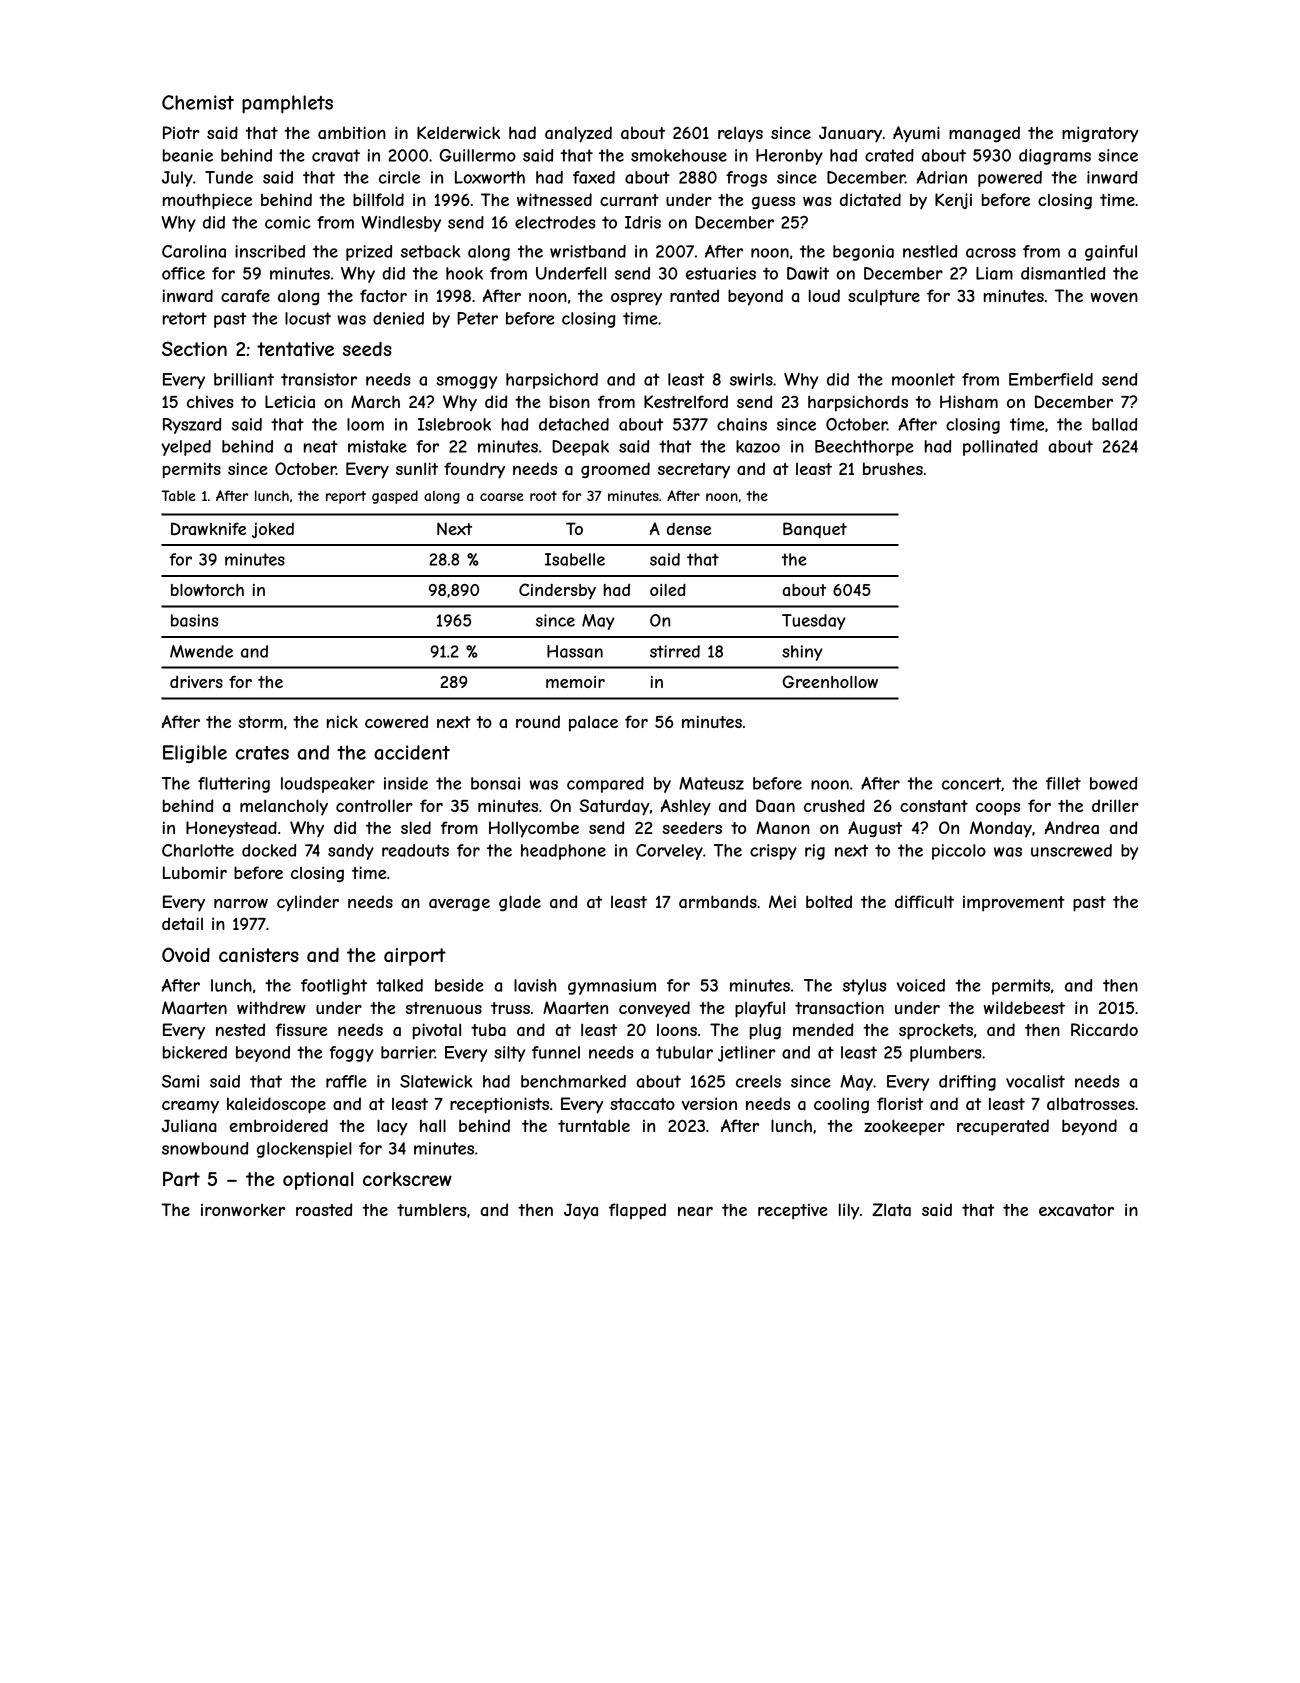  What do you see at coordinates (563, 852) in the screenshot?
I see `headphone` at bounding box center [563, 852].
